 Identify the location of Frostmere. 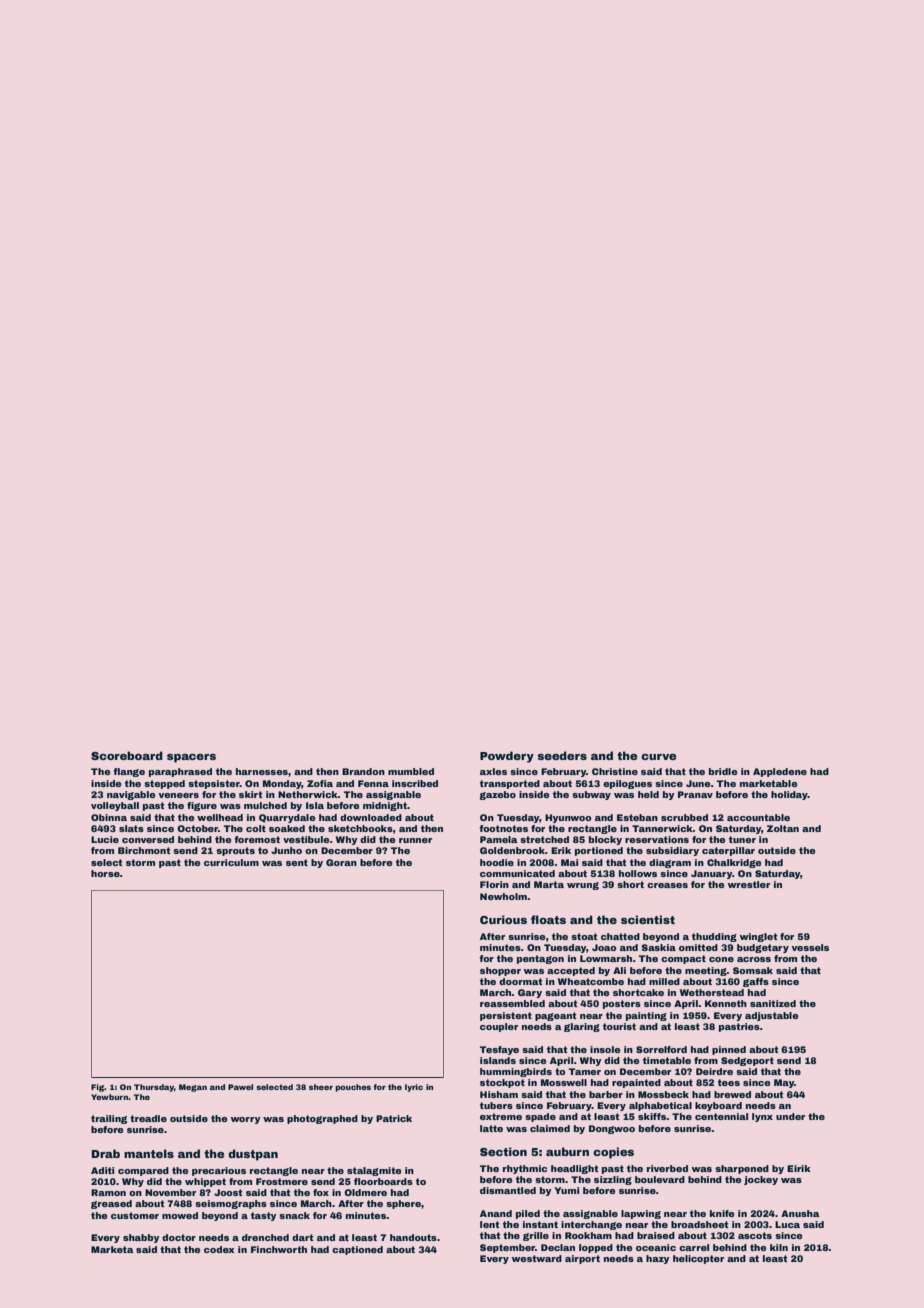
(282, 1181).
